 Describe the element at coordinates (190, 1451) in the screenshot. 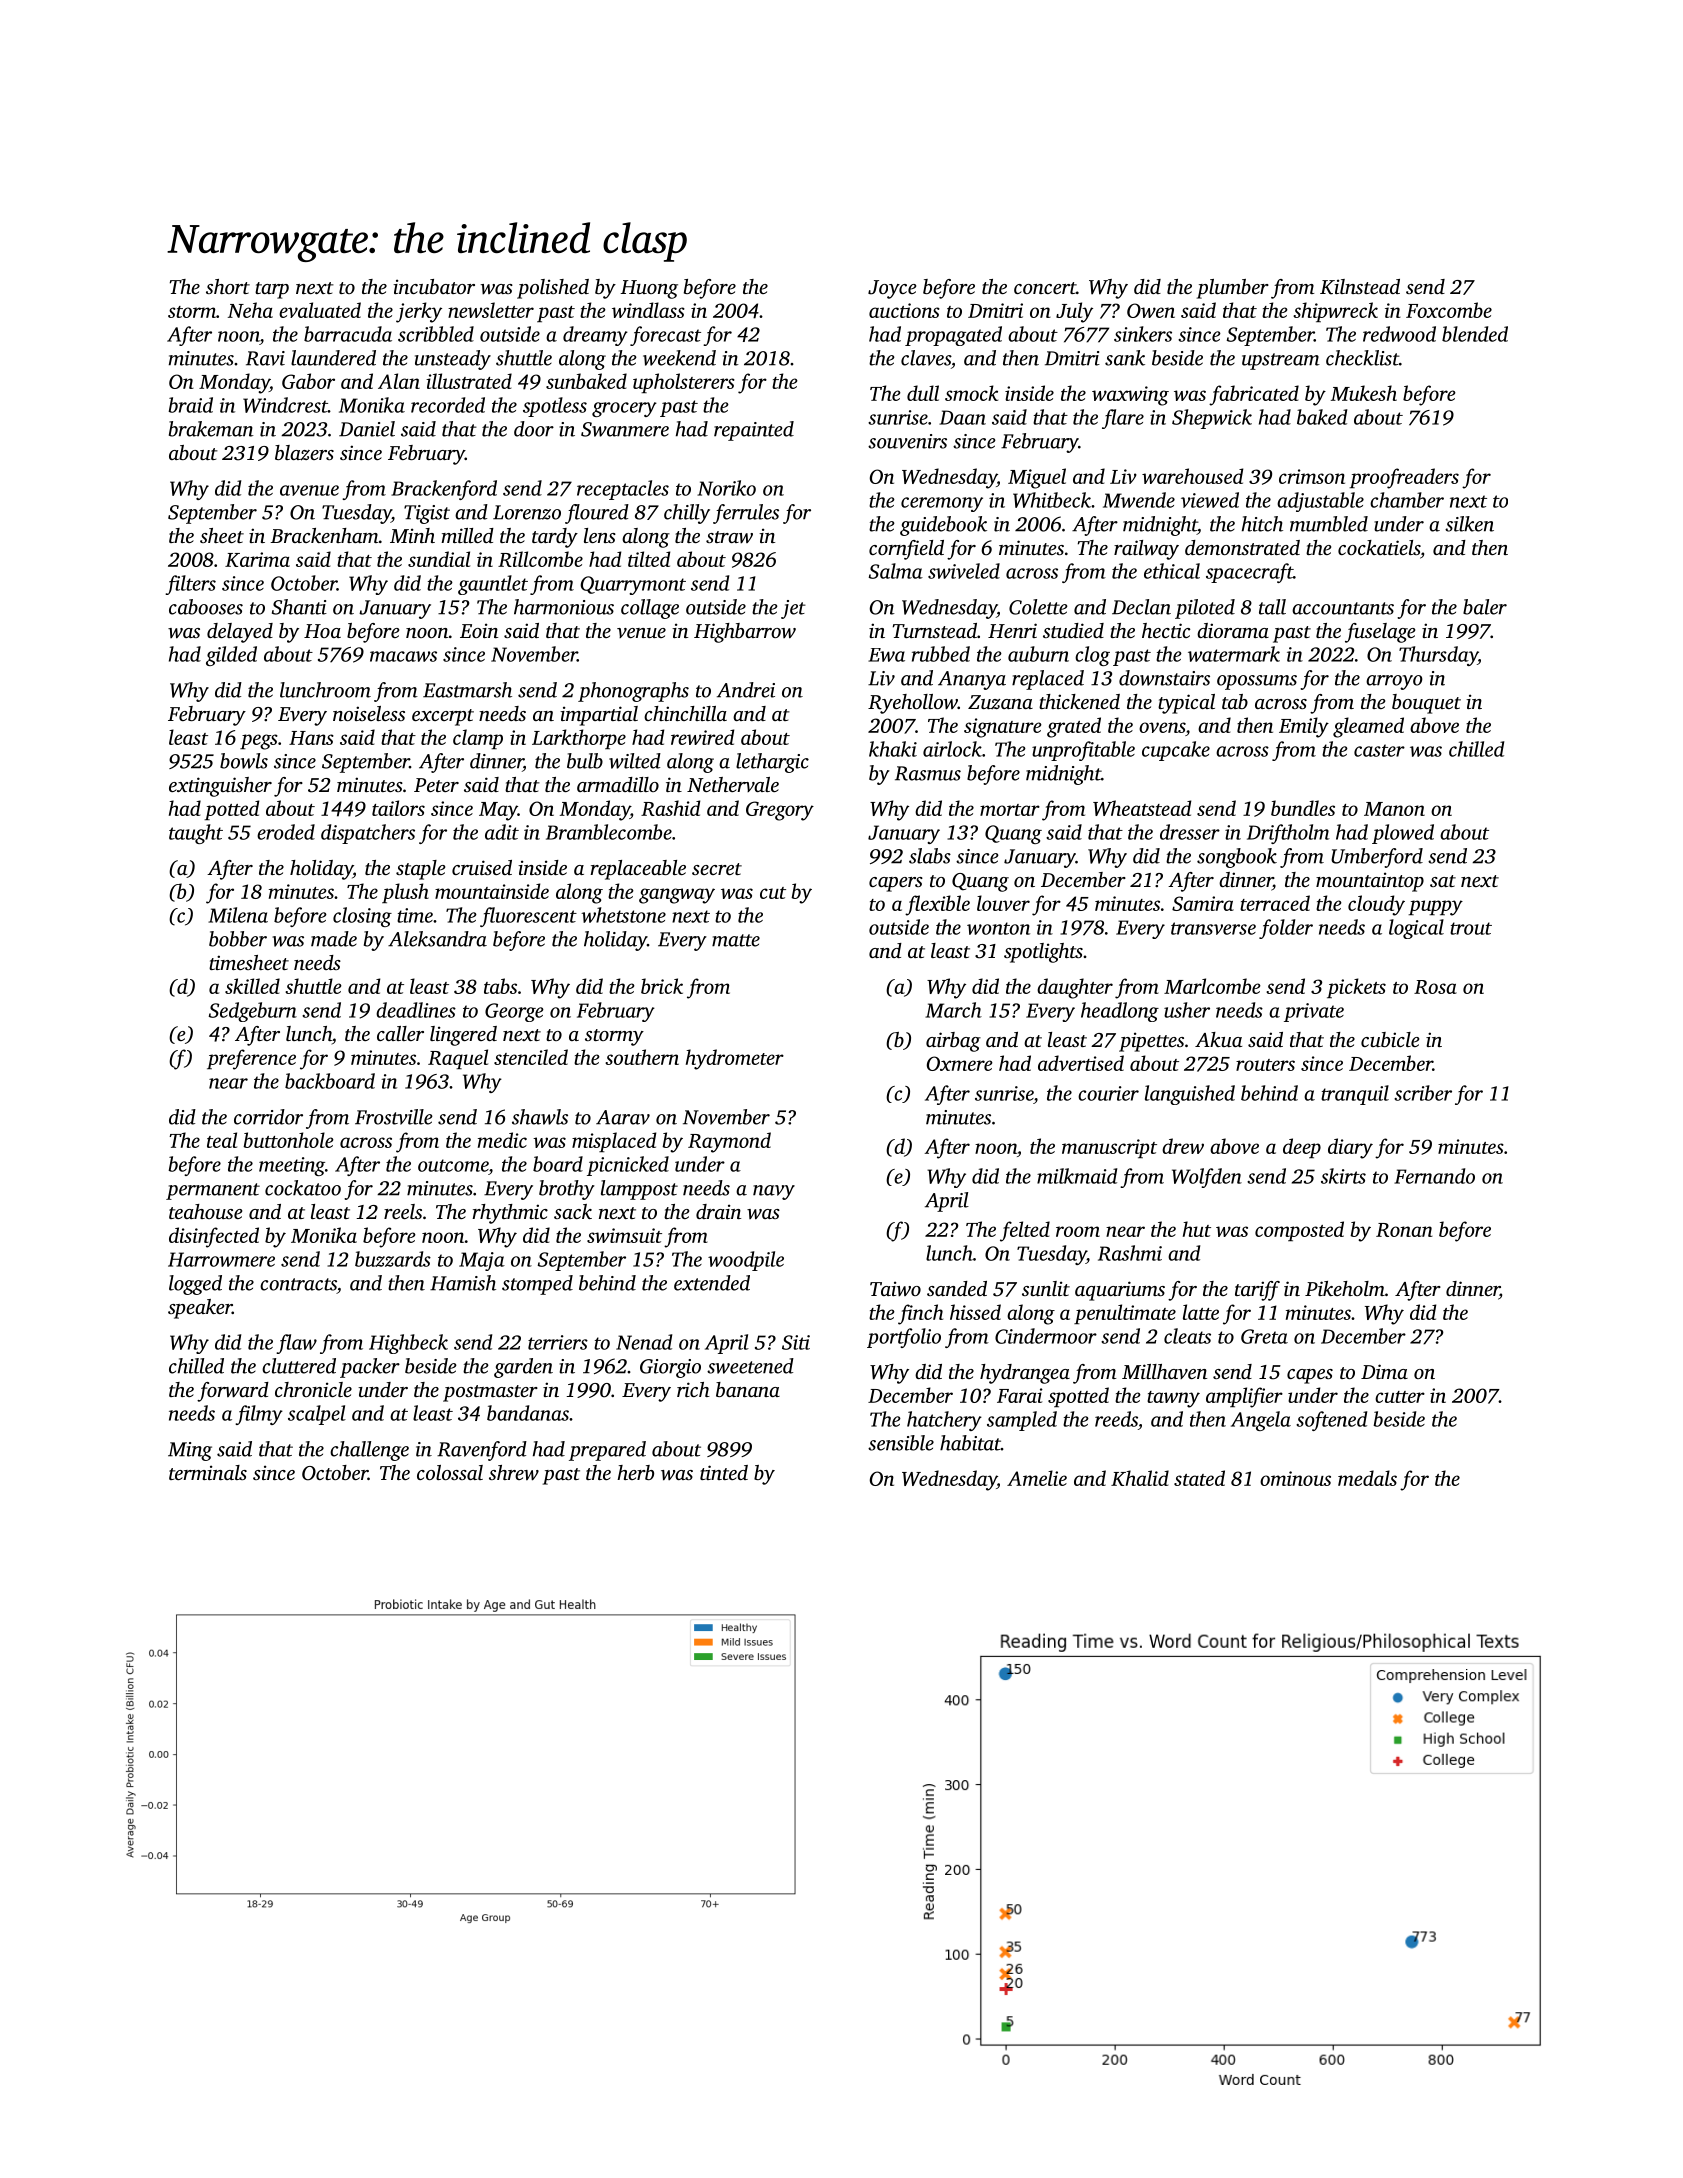

I see `Ming` at that location.
